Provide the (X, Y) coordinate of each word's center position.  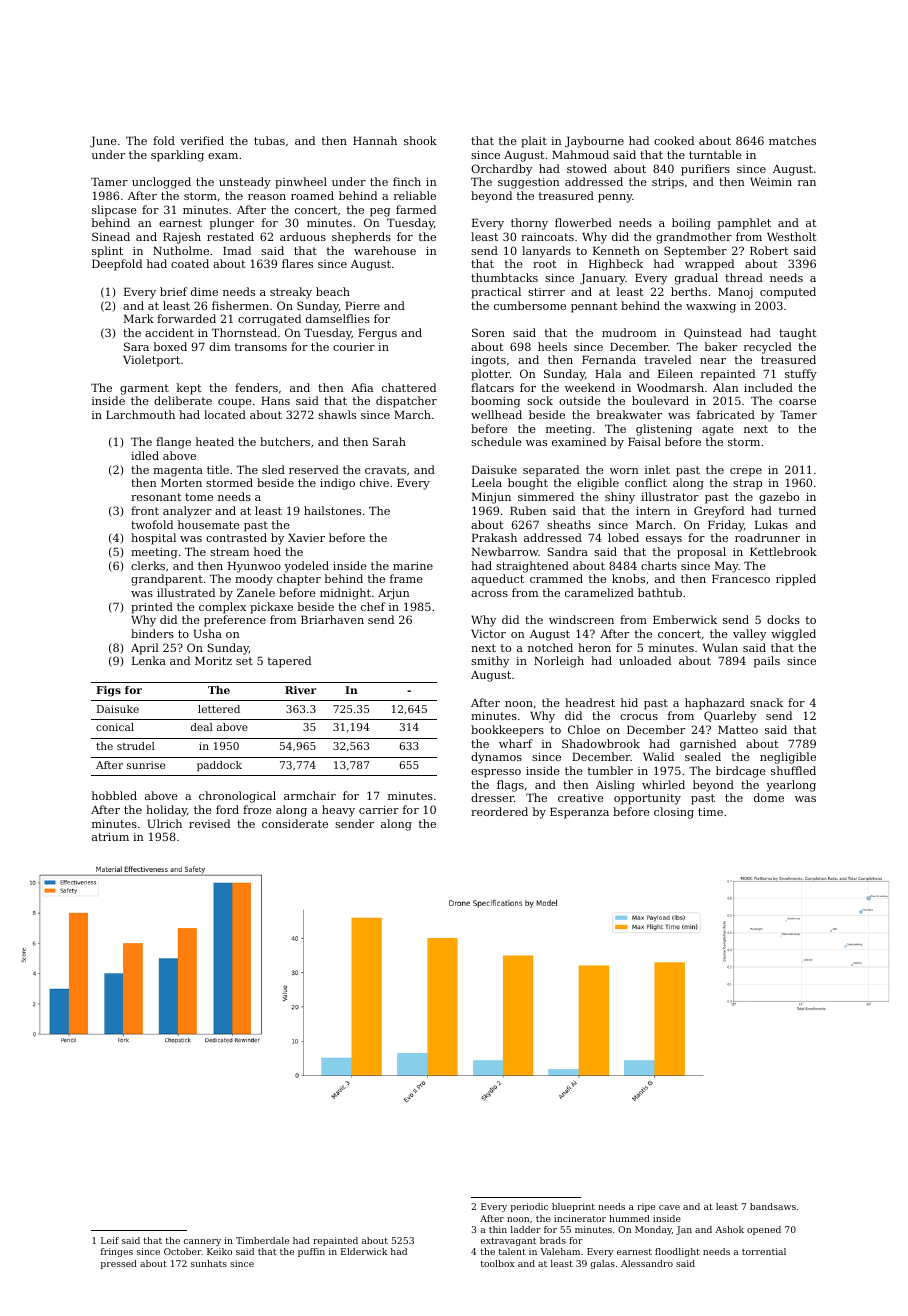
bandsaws (773, 1206)
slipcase (114, 211)
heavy (338, 811)
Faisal (644, 441)
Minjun (491, 498)
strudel (136, 746)
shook (420, 140)
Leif (110, 1240)
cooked (674, 140)
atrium (110, 837)
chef (373, 606)
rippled (796, 580)
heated (215, 441)
